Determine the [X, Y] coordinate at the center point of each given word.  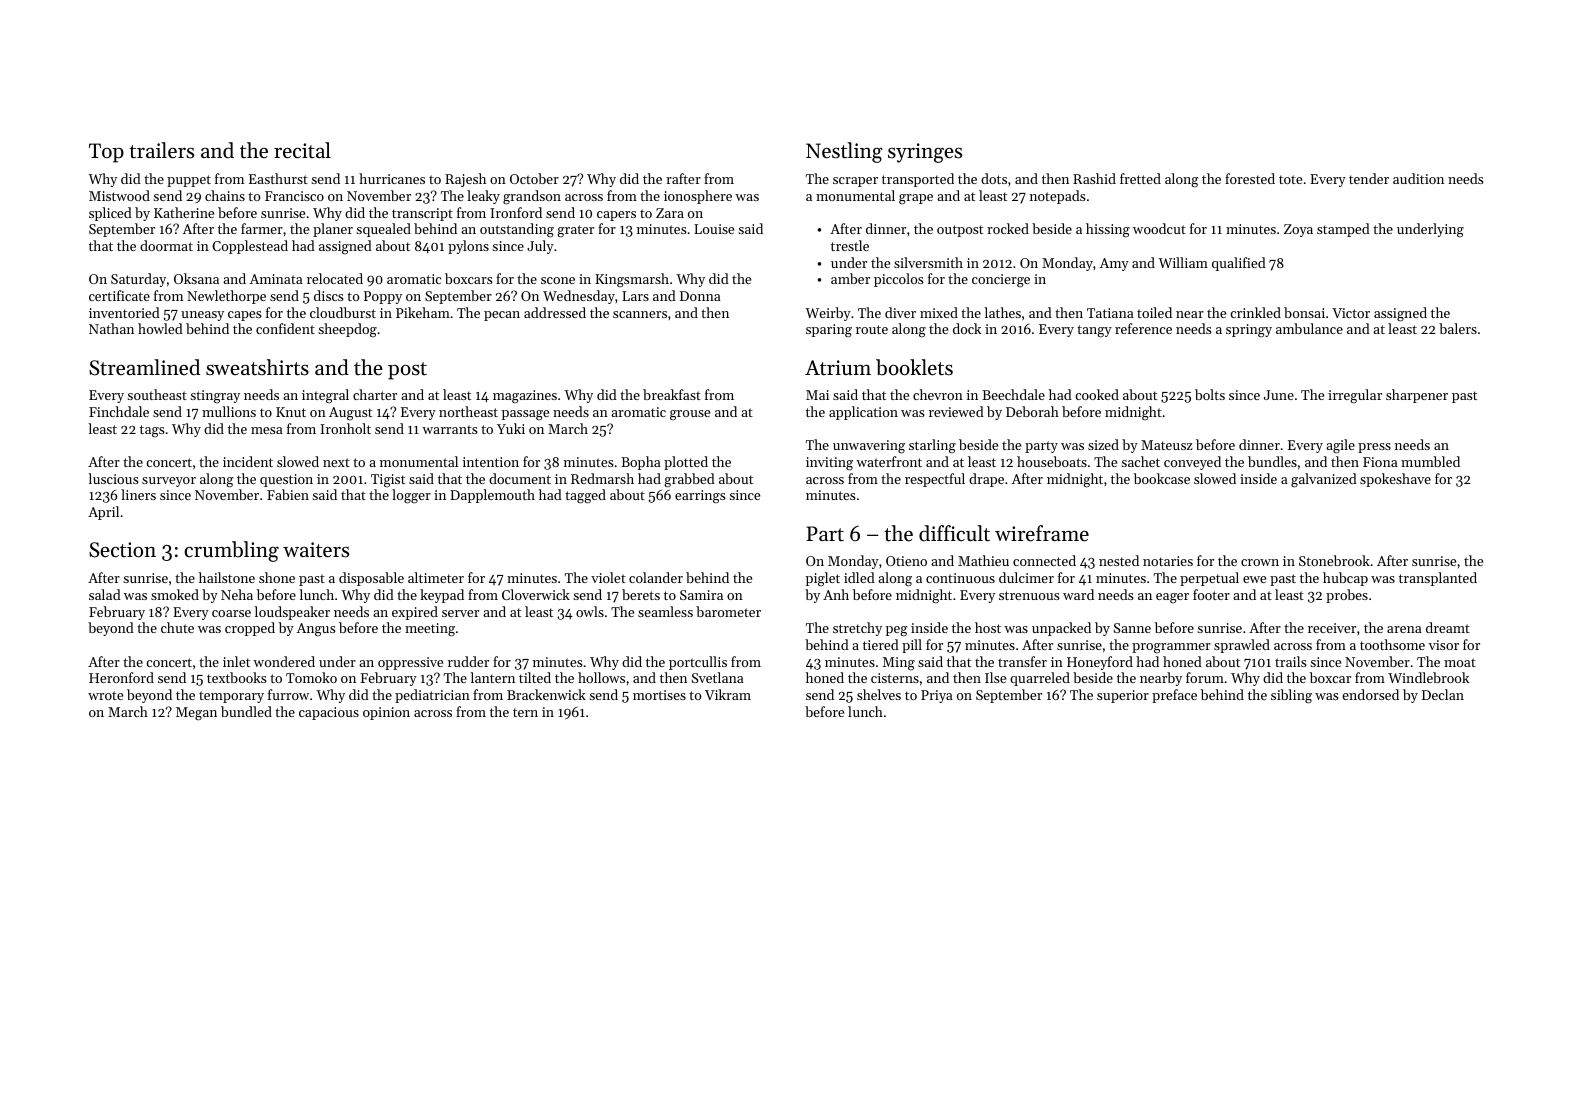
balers [1458, 328]
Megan [196, 714]
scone [558, 280]
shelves [879, 694]
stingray [215, 396]
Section [122, 550]
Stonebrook [1334, 560]
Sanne [1132, 628]
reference [1143, 328]
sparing [829, 331]
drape [986, 480]
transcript [422, 214]
